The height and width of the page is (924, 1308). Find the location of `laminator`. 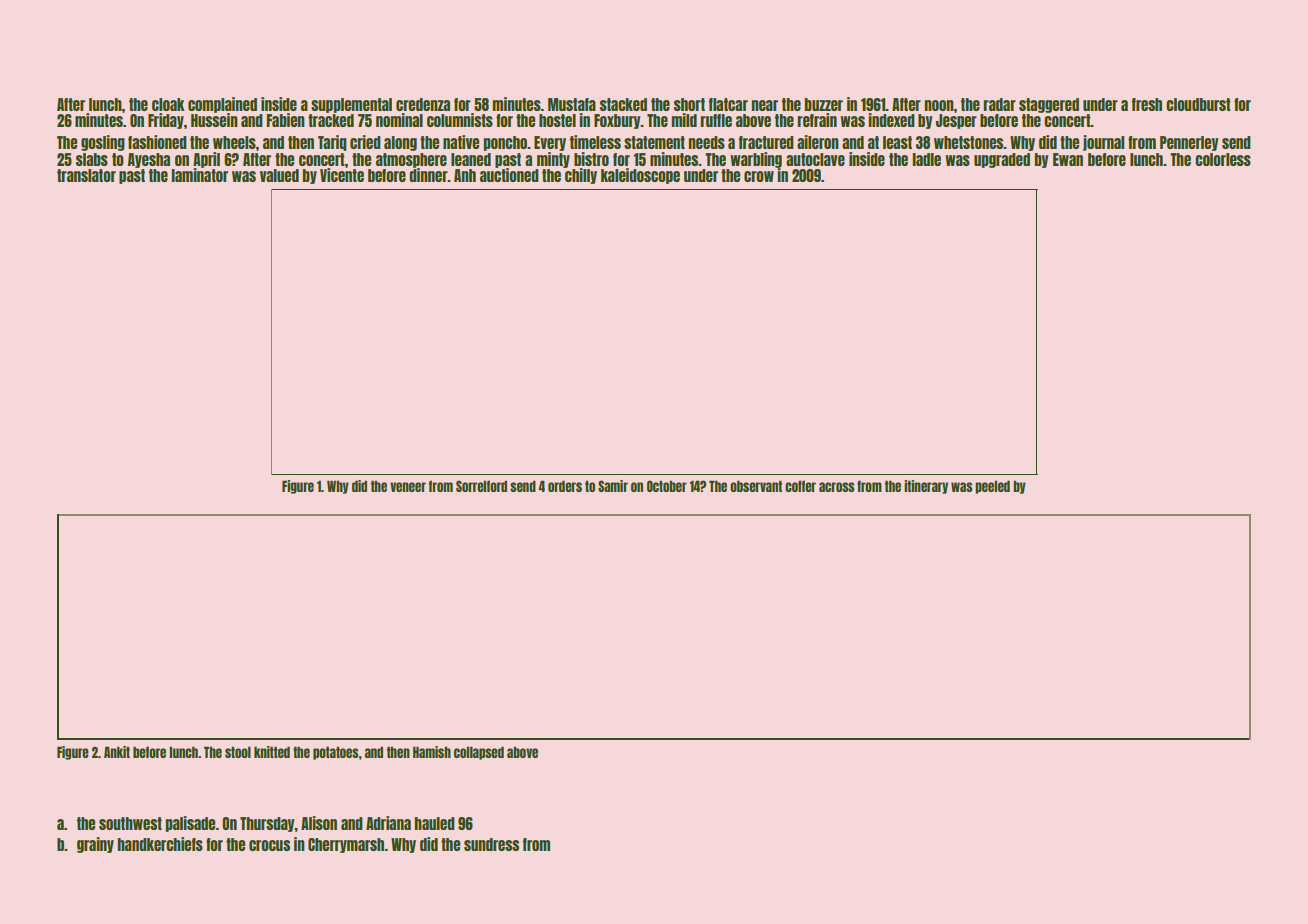

laminator is located at coordinates (200, 175).
